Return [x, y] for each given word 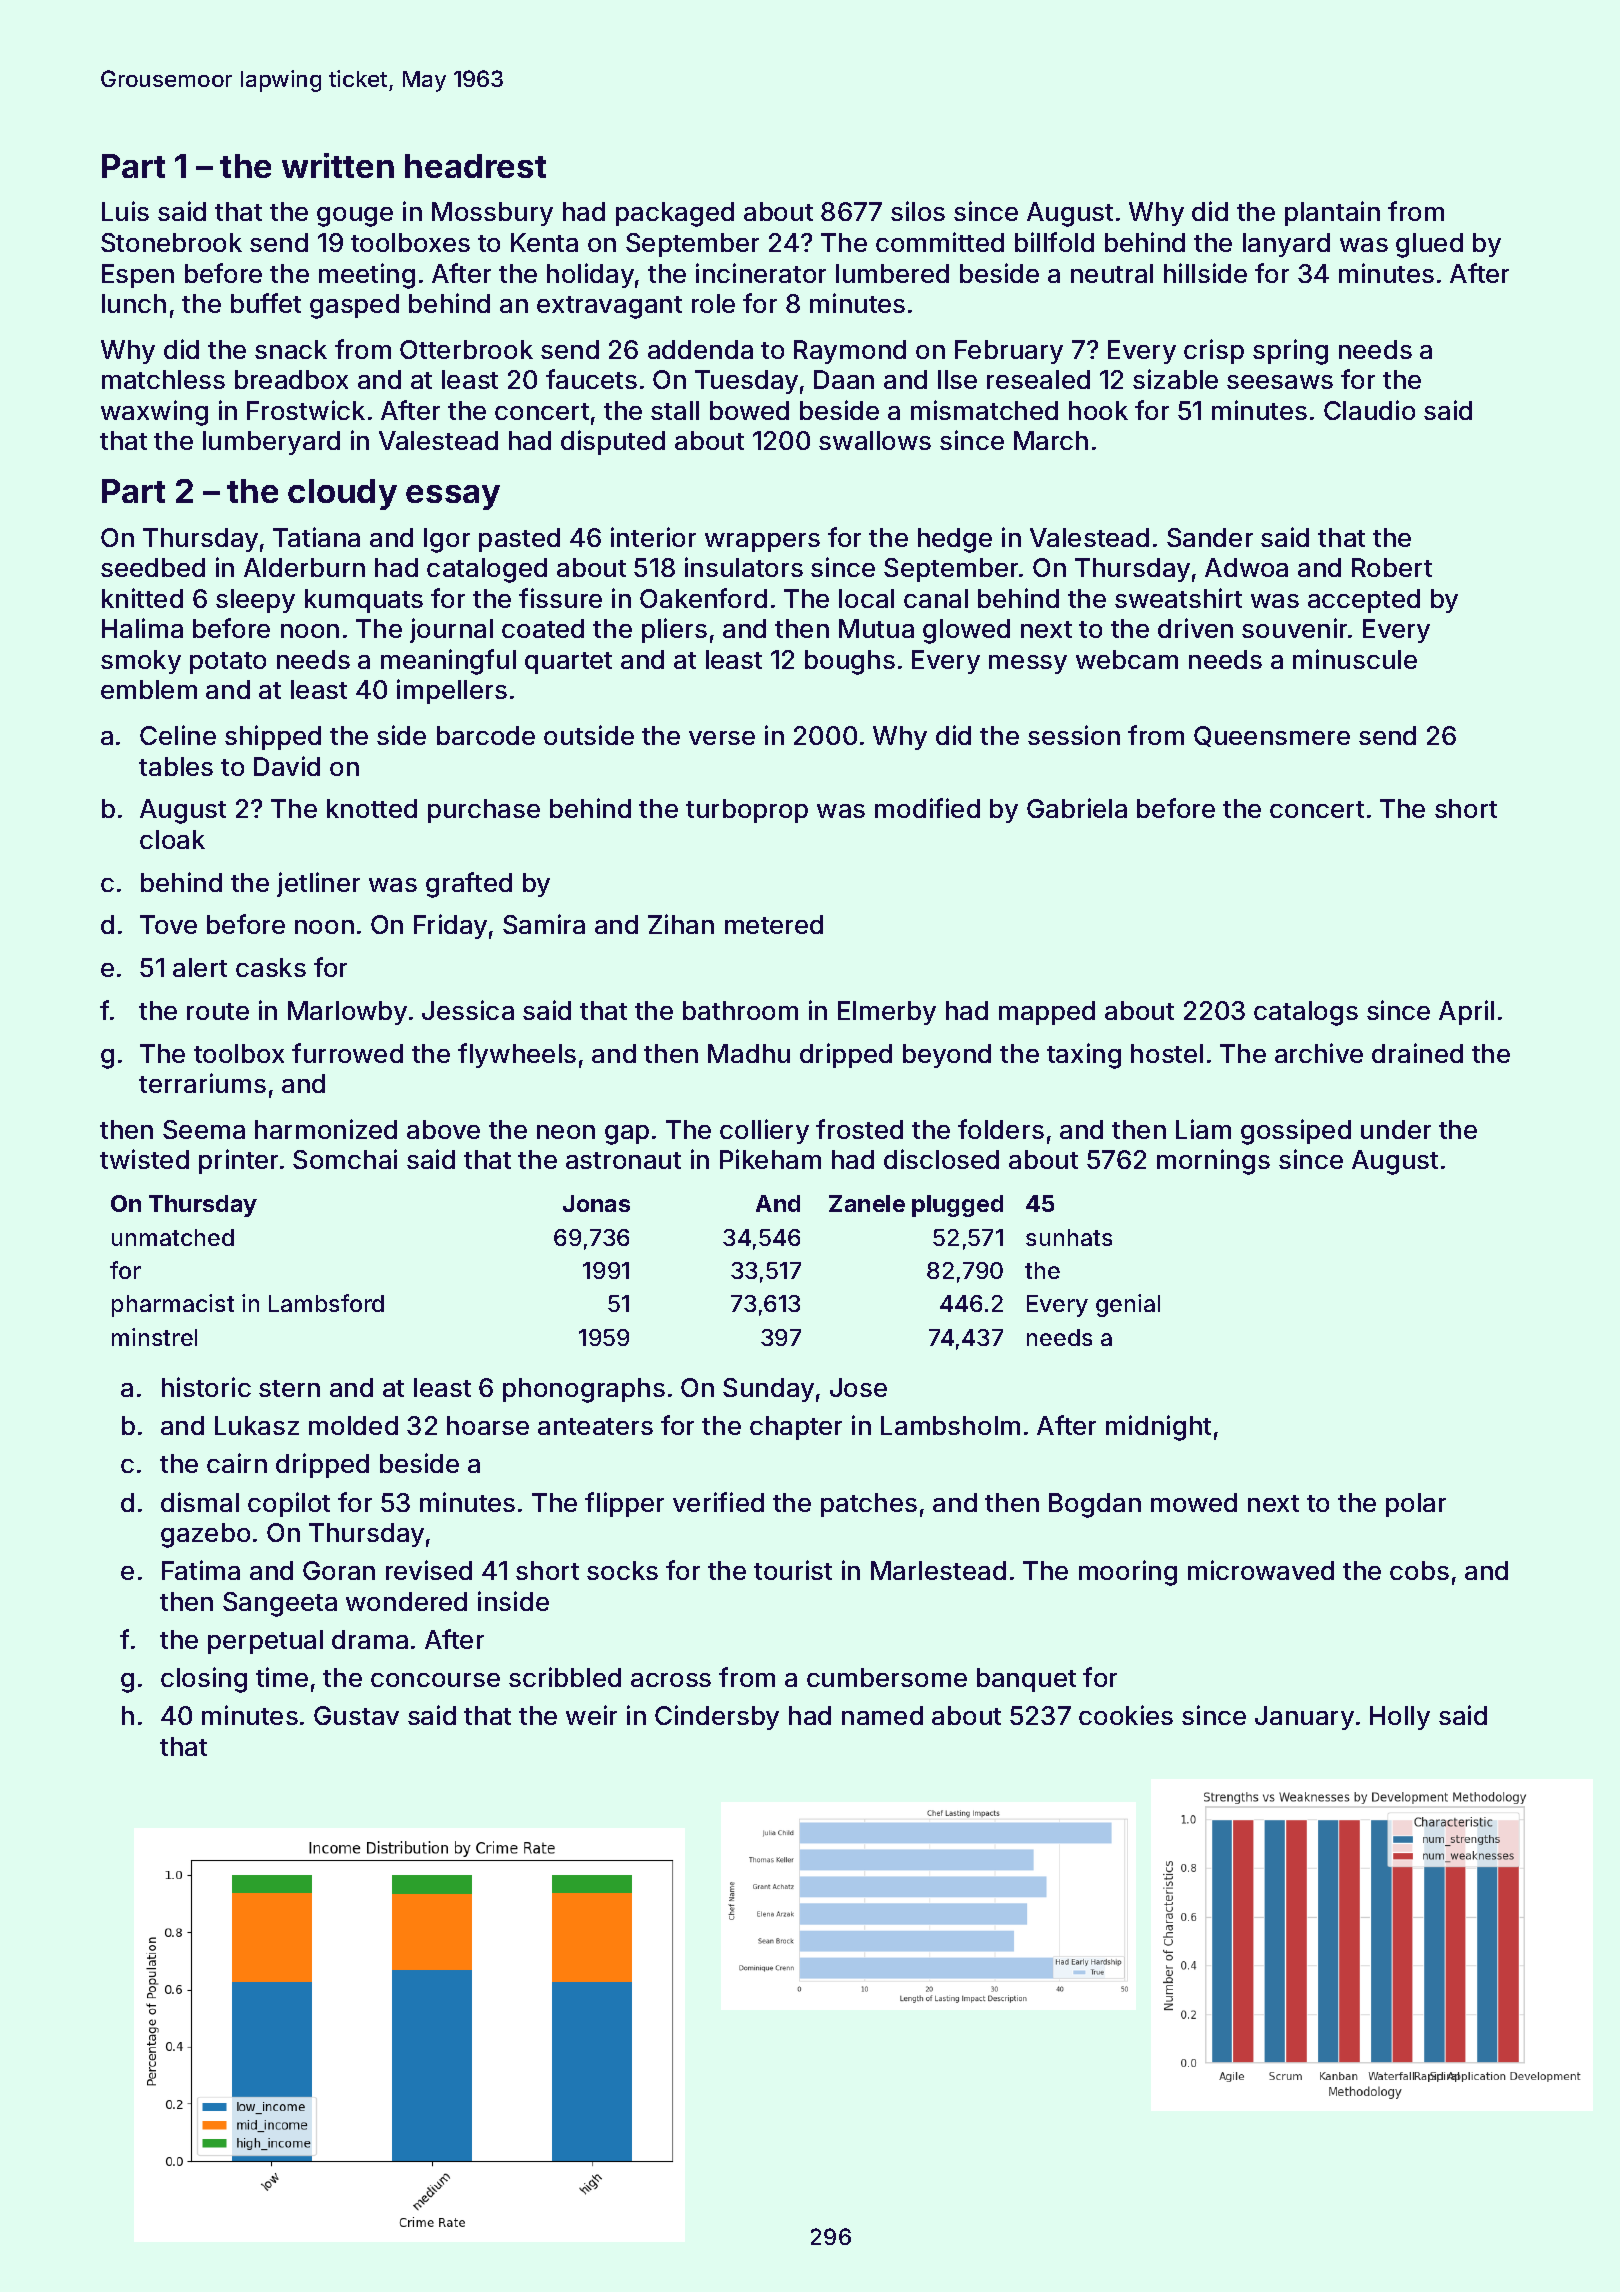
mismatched [984, 410]
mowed [1194, 1502]
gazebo [205, 1535]
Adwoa [1246, 567]
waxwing [154, 413]
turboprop [747, 811]
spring [1290, 352]
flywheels [517, 1055]
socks [622, 1570]
